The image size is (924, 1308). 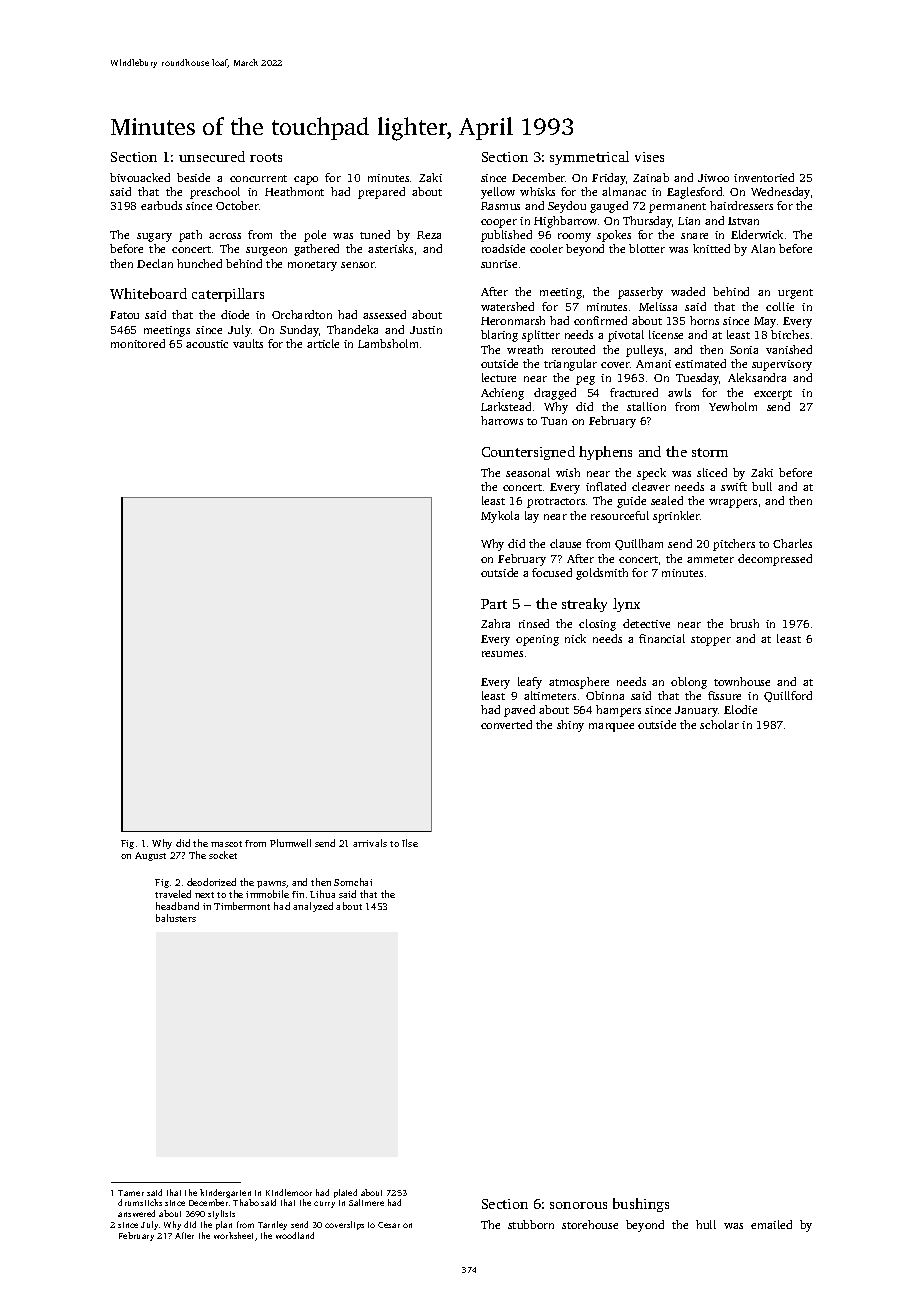 What do you see at coordinates (140, 177) in the screenshot?
I see `bivouacked` at bounding box center [140, 177].
